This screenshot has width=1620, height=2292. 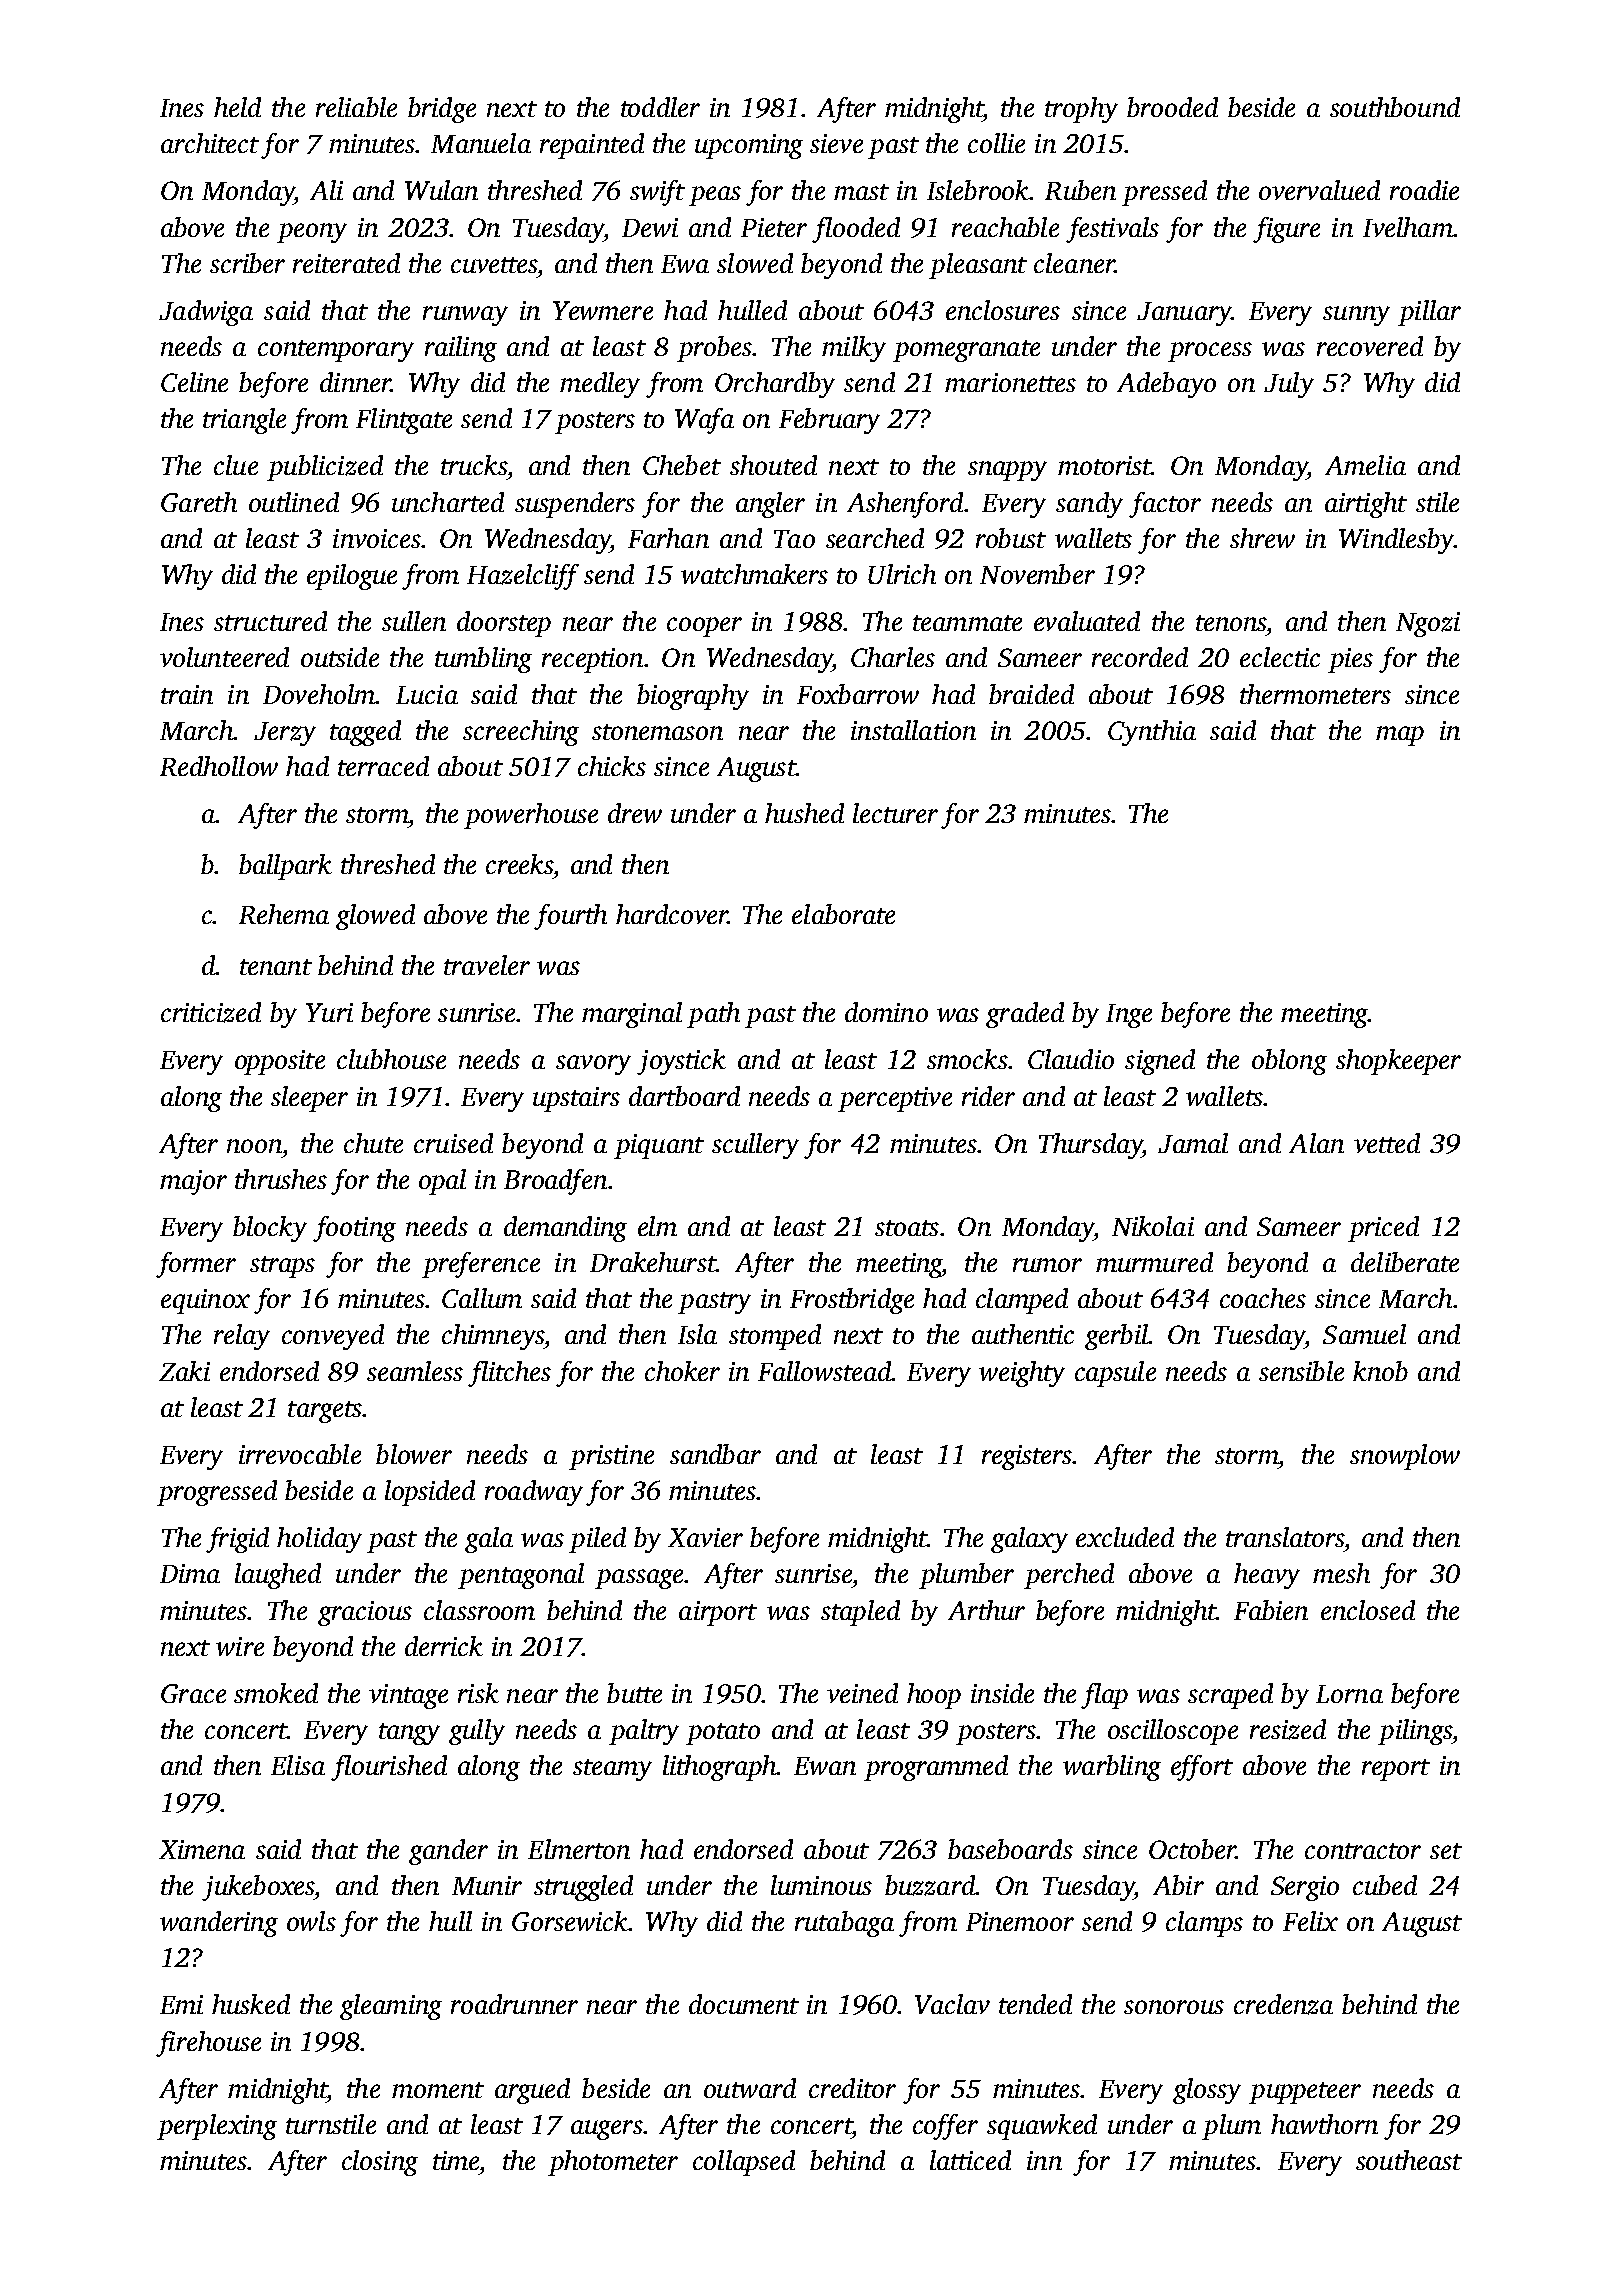 What do you see at coordinates (237, 107) in the screenshot?
I see `held` at bounding box center [237, 107].
